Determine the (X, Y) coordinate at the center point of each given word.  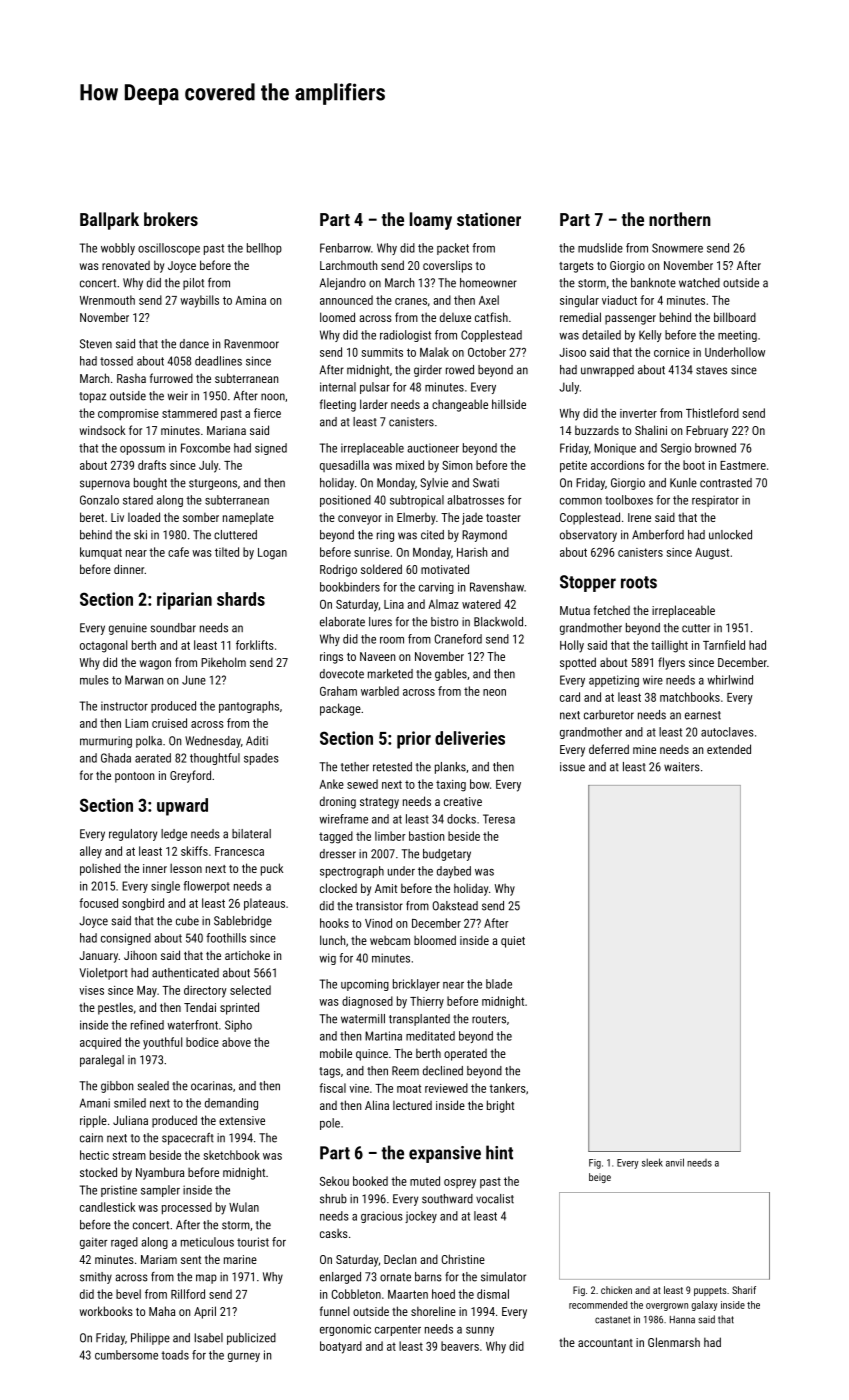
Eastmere (743, 465)
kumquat (101, 553)
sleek (652, 1162)
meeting (737, 336)
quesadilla (344, 466)
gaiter (93, 1243)
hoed (443, 1294)
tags (329, 1072)
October (487, 352)
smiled (130, 1103)
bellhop (264, 249)
